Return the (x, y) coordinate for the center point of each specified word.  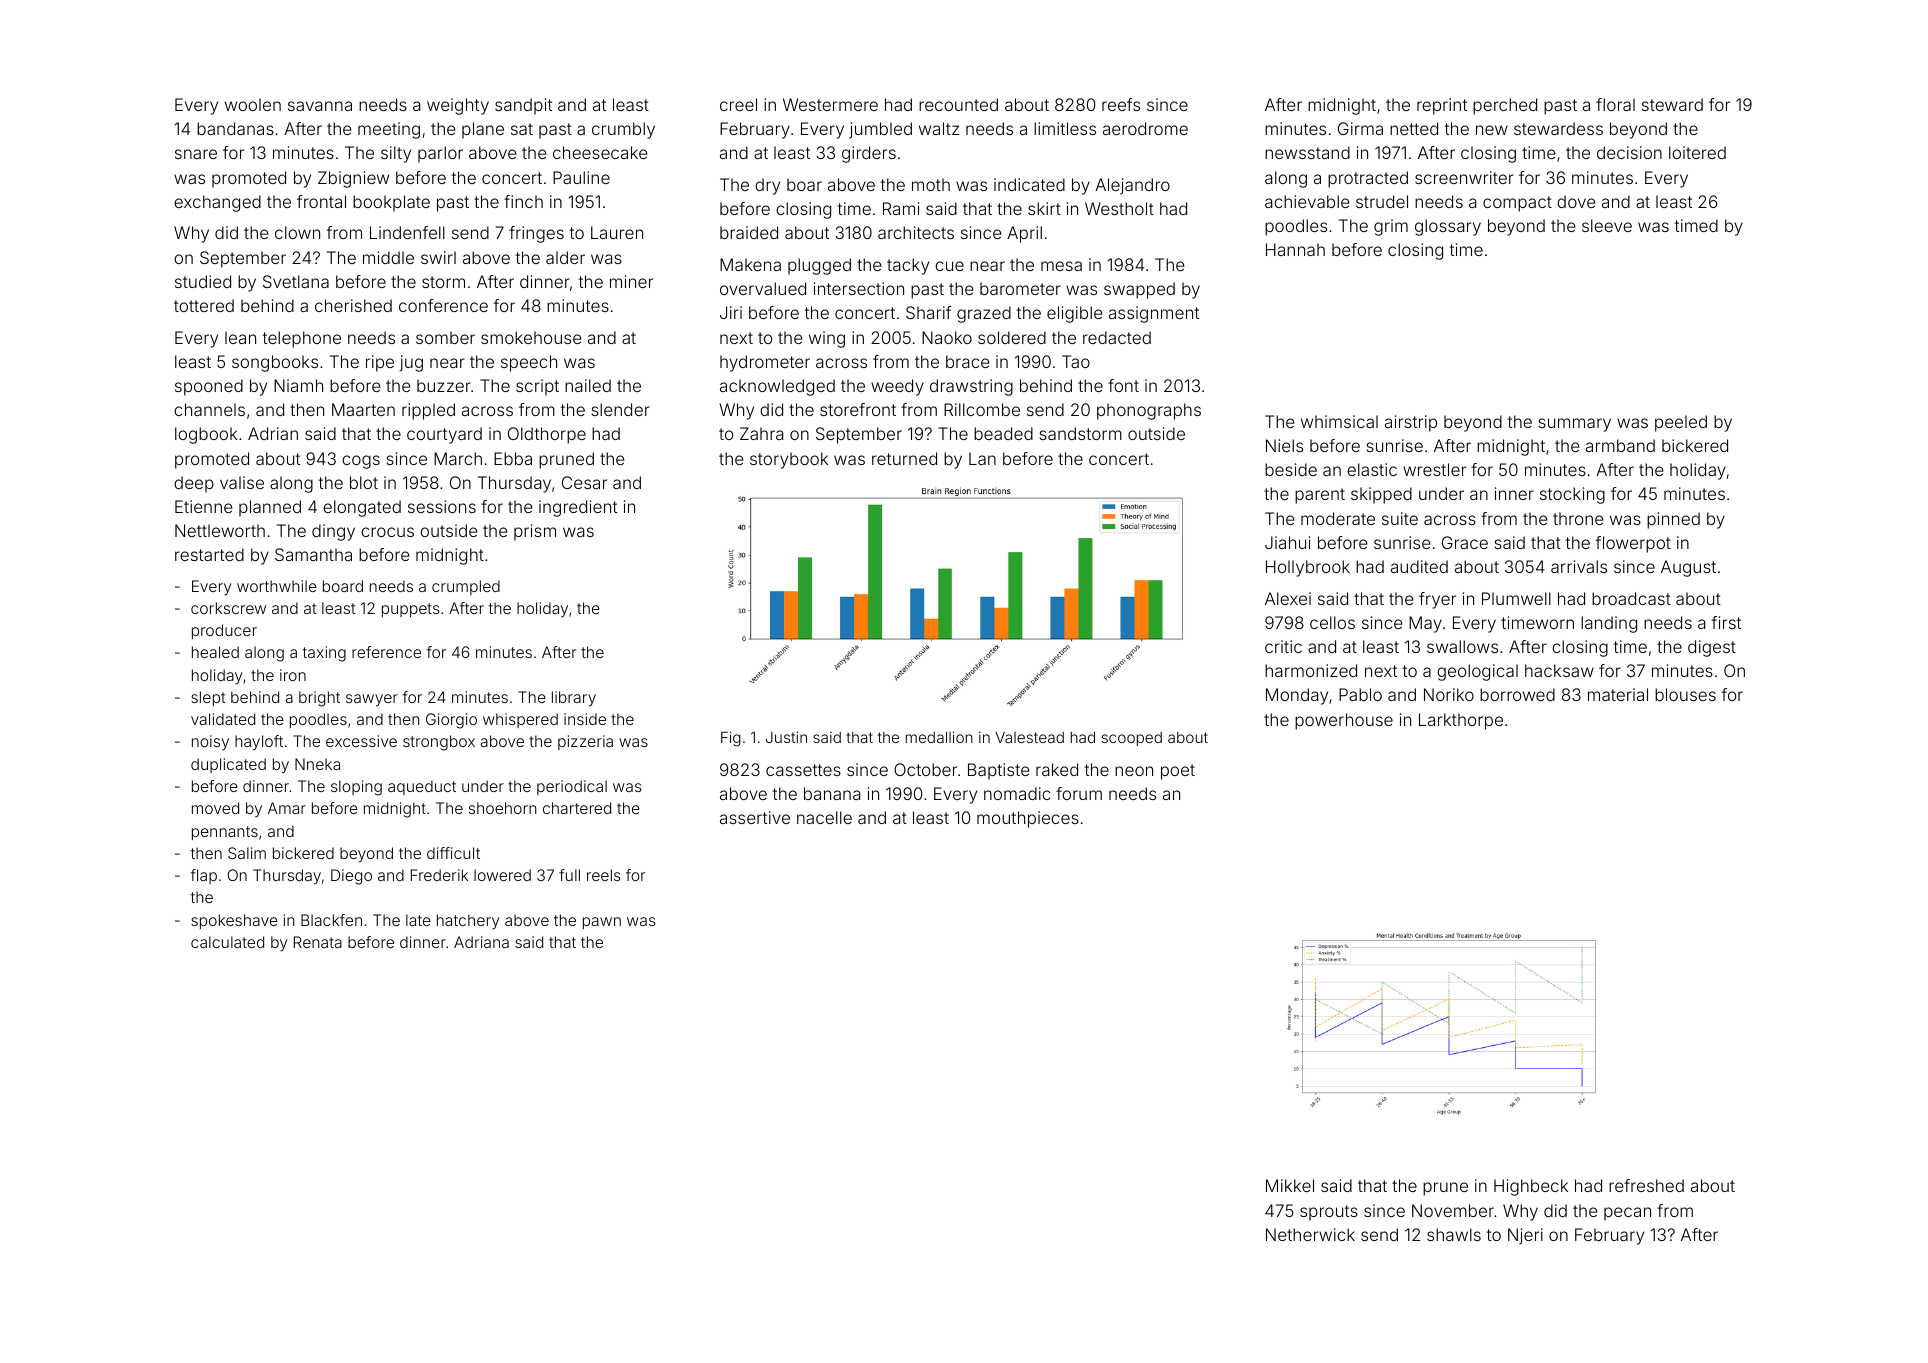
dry (767, 186)
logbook (206, 435)
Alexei (1288, 598)
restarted (209, 554)
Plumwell (1516, 598)
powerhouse (1344, 721)
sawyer (372, 700)
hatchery (468, 922)
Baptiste (999, 771)
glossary (1448, 227)
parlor (440, 154)
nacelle (824, 817)
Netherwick (1310, 1234)
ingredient (578, 508)
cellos (1332, 622)
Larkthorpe (1461, 721)
